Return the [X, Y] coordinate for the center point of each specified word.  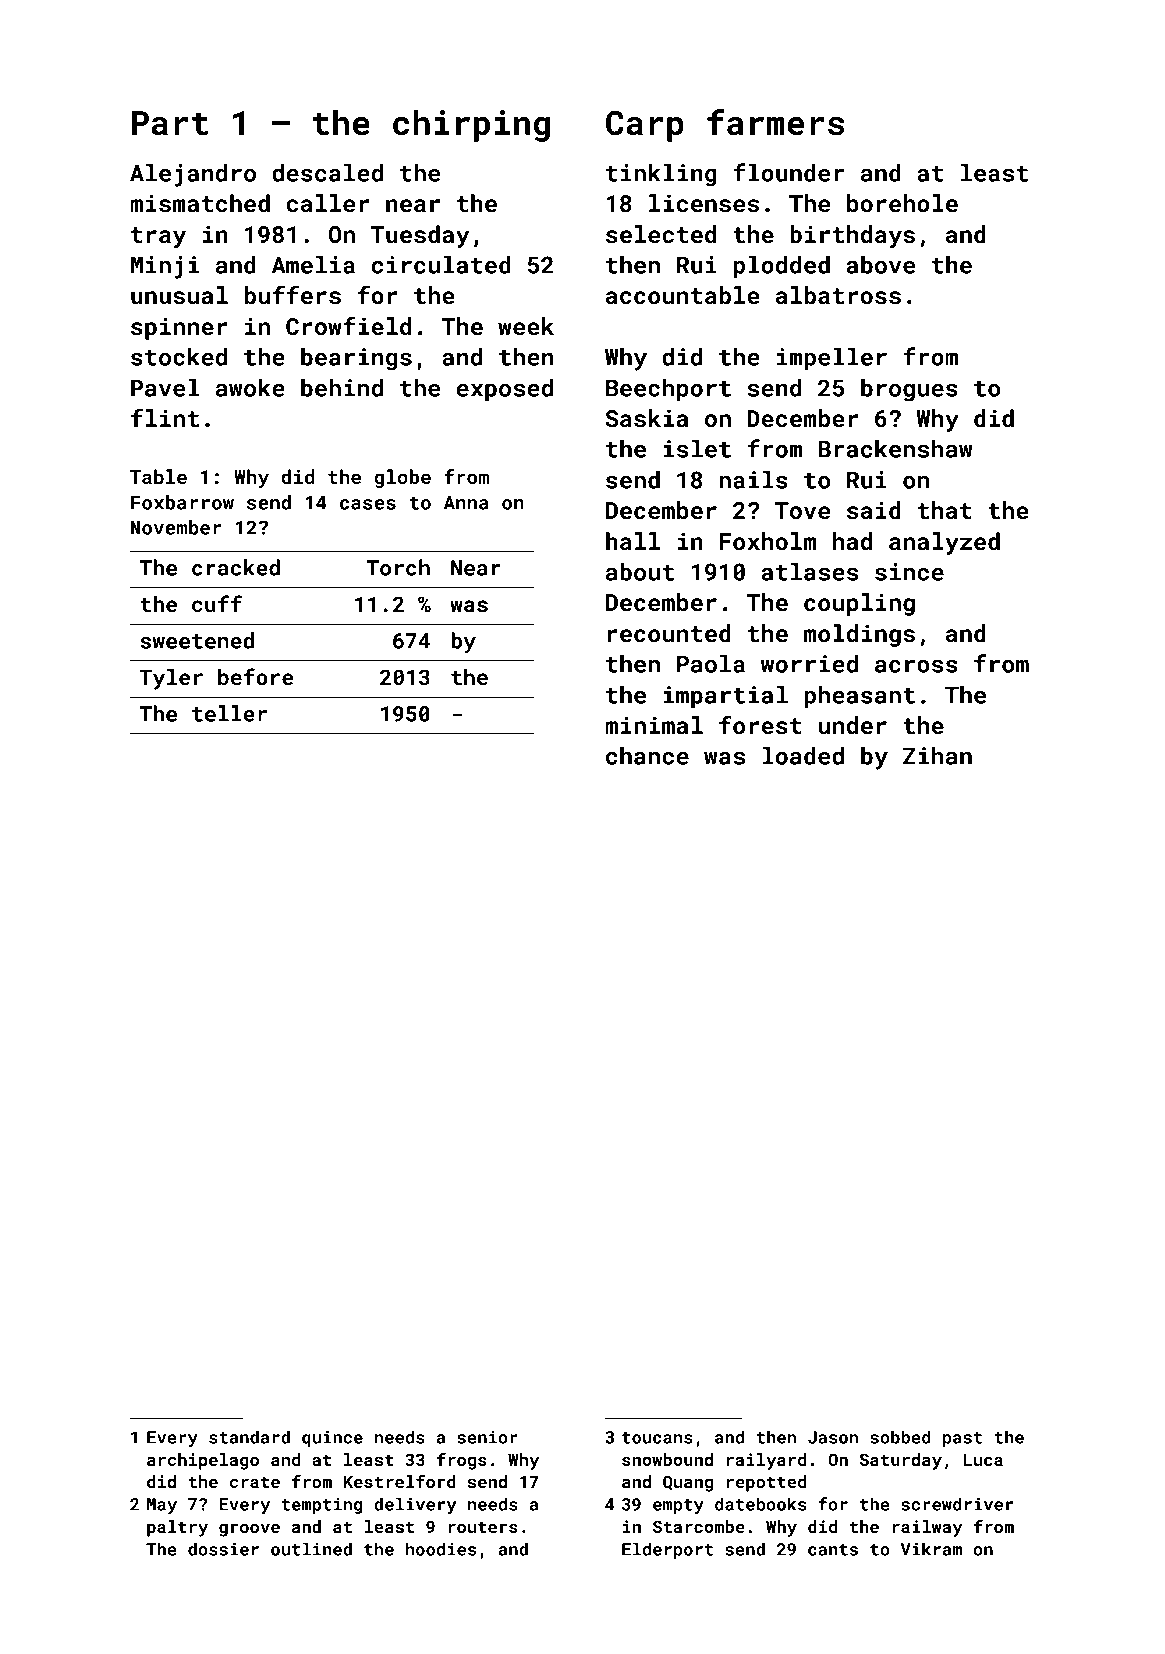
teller [229, 713]
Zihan [937, 756]
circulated [441, 265]
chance [647, 756]
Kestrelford [399, 1481]
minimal [654, 725]
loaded [803, 756]
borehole [902, 203]
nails [753, 480]
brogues [909, 390]
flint [165, 418]
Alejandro [193, 175]
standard [249, 1437]
